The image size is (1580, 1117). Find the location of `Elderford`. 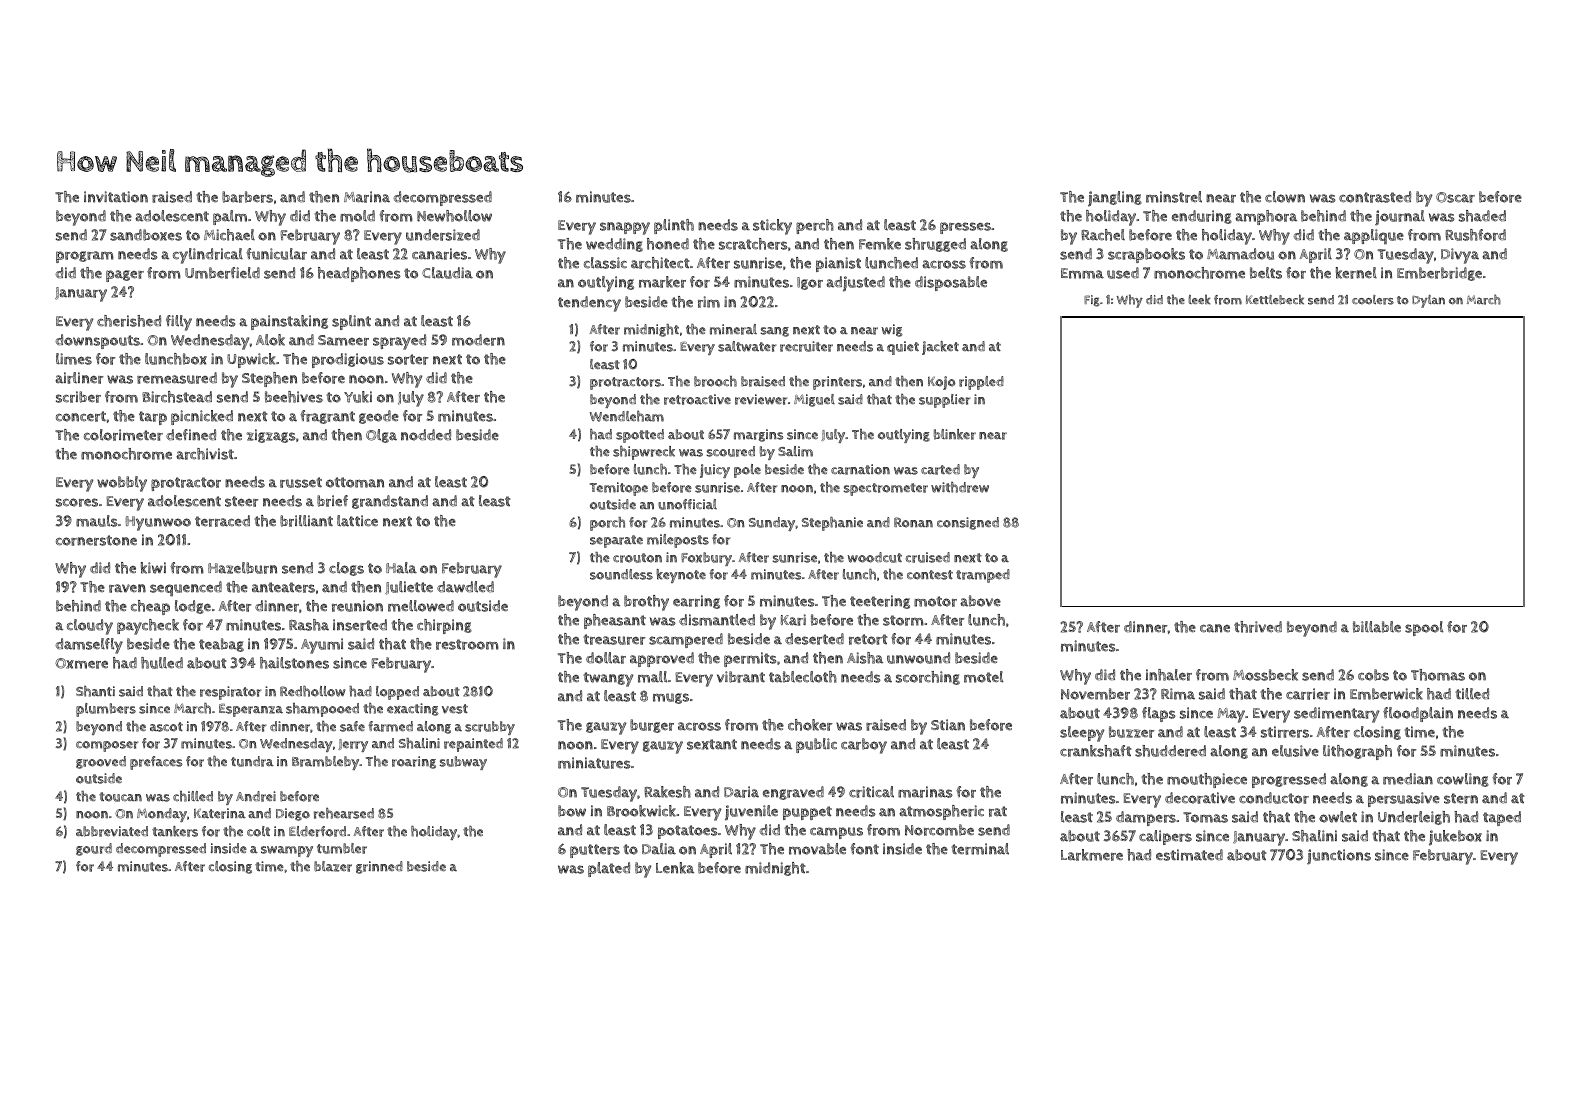

Elderford is located at coordinates (317, 831).
